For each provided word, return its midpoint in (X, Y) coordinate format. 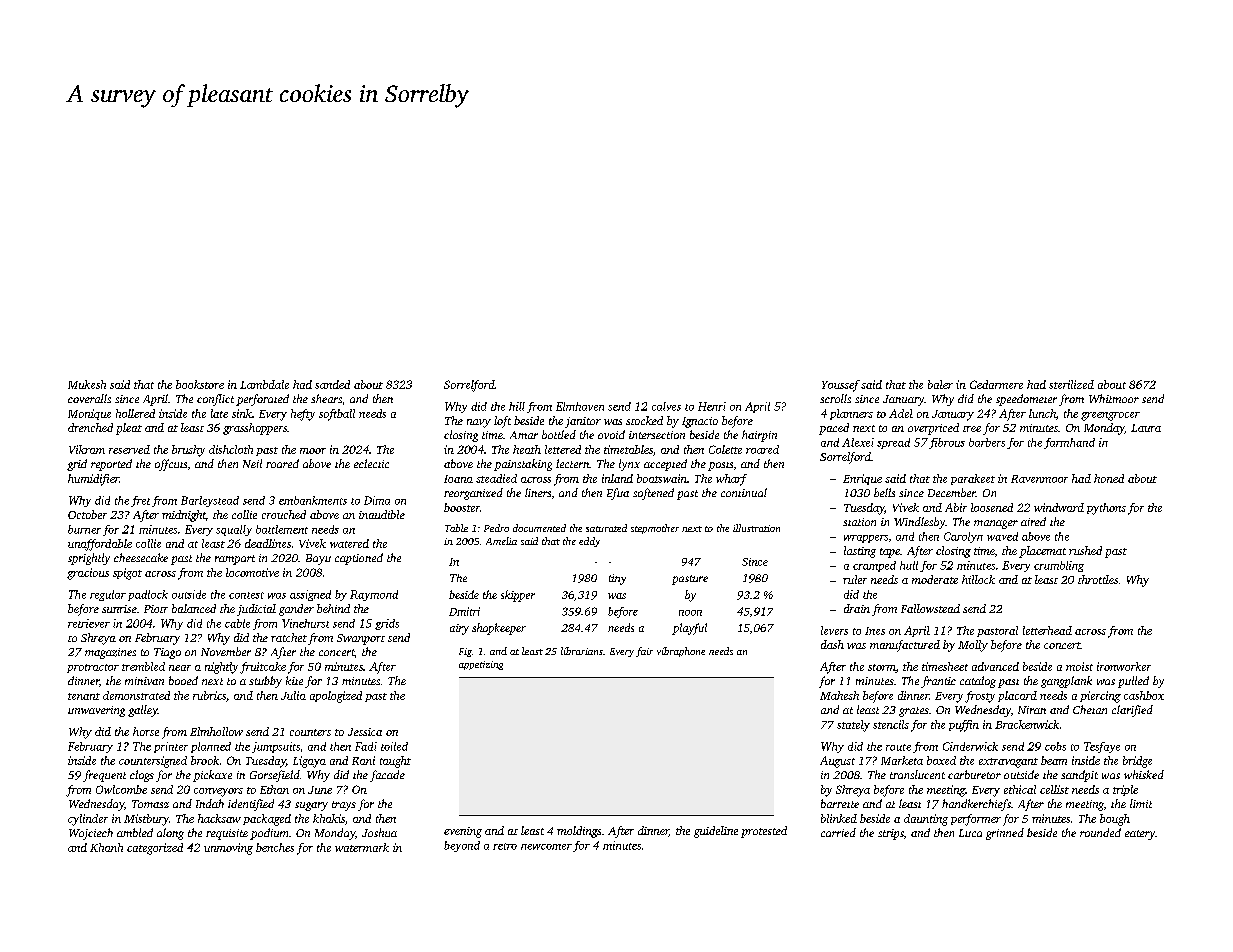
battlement (282, 529)
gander (296, 610)
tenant (84, 696)
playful (689, 629)
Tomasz (150, 804)
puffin (964, 726)
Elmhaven (580, 406)
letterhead (1047, 630)
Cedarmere (996, 384)
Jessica (365, 732)
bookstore (200, 384)
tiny (617, 579)
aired (1033, 521)
